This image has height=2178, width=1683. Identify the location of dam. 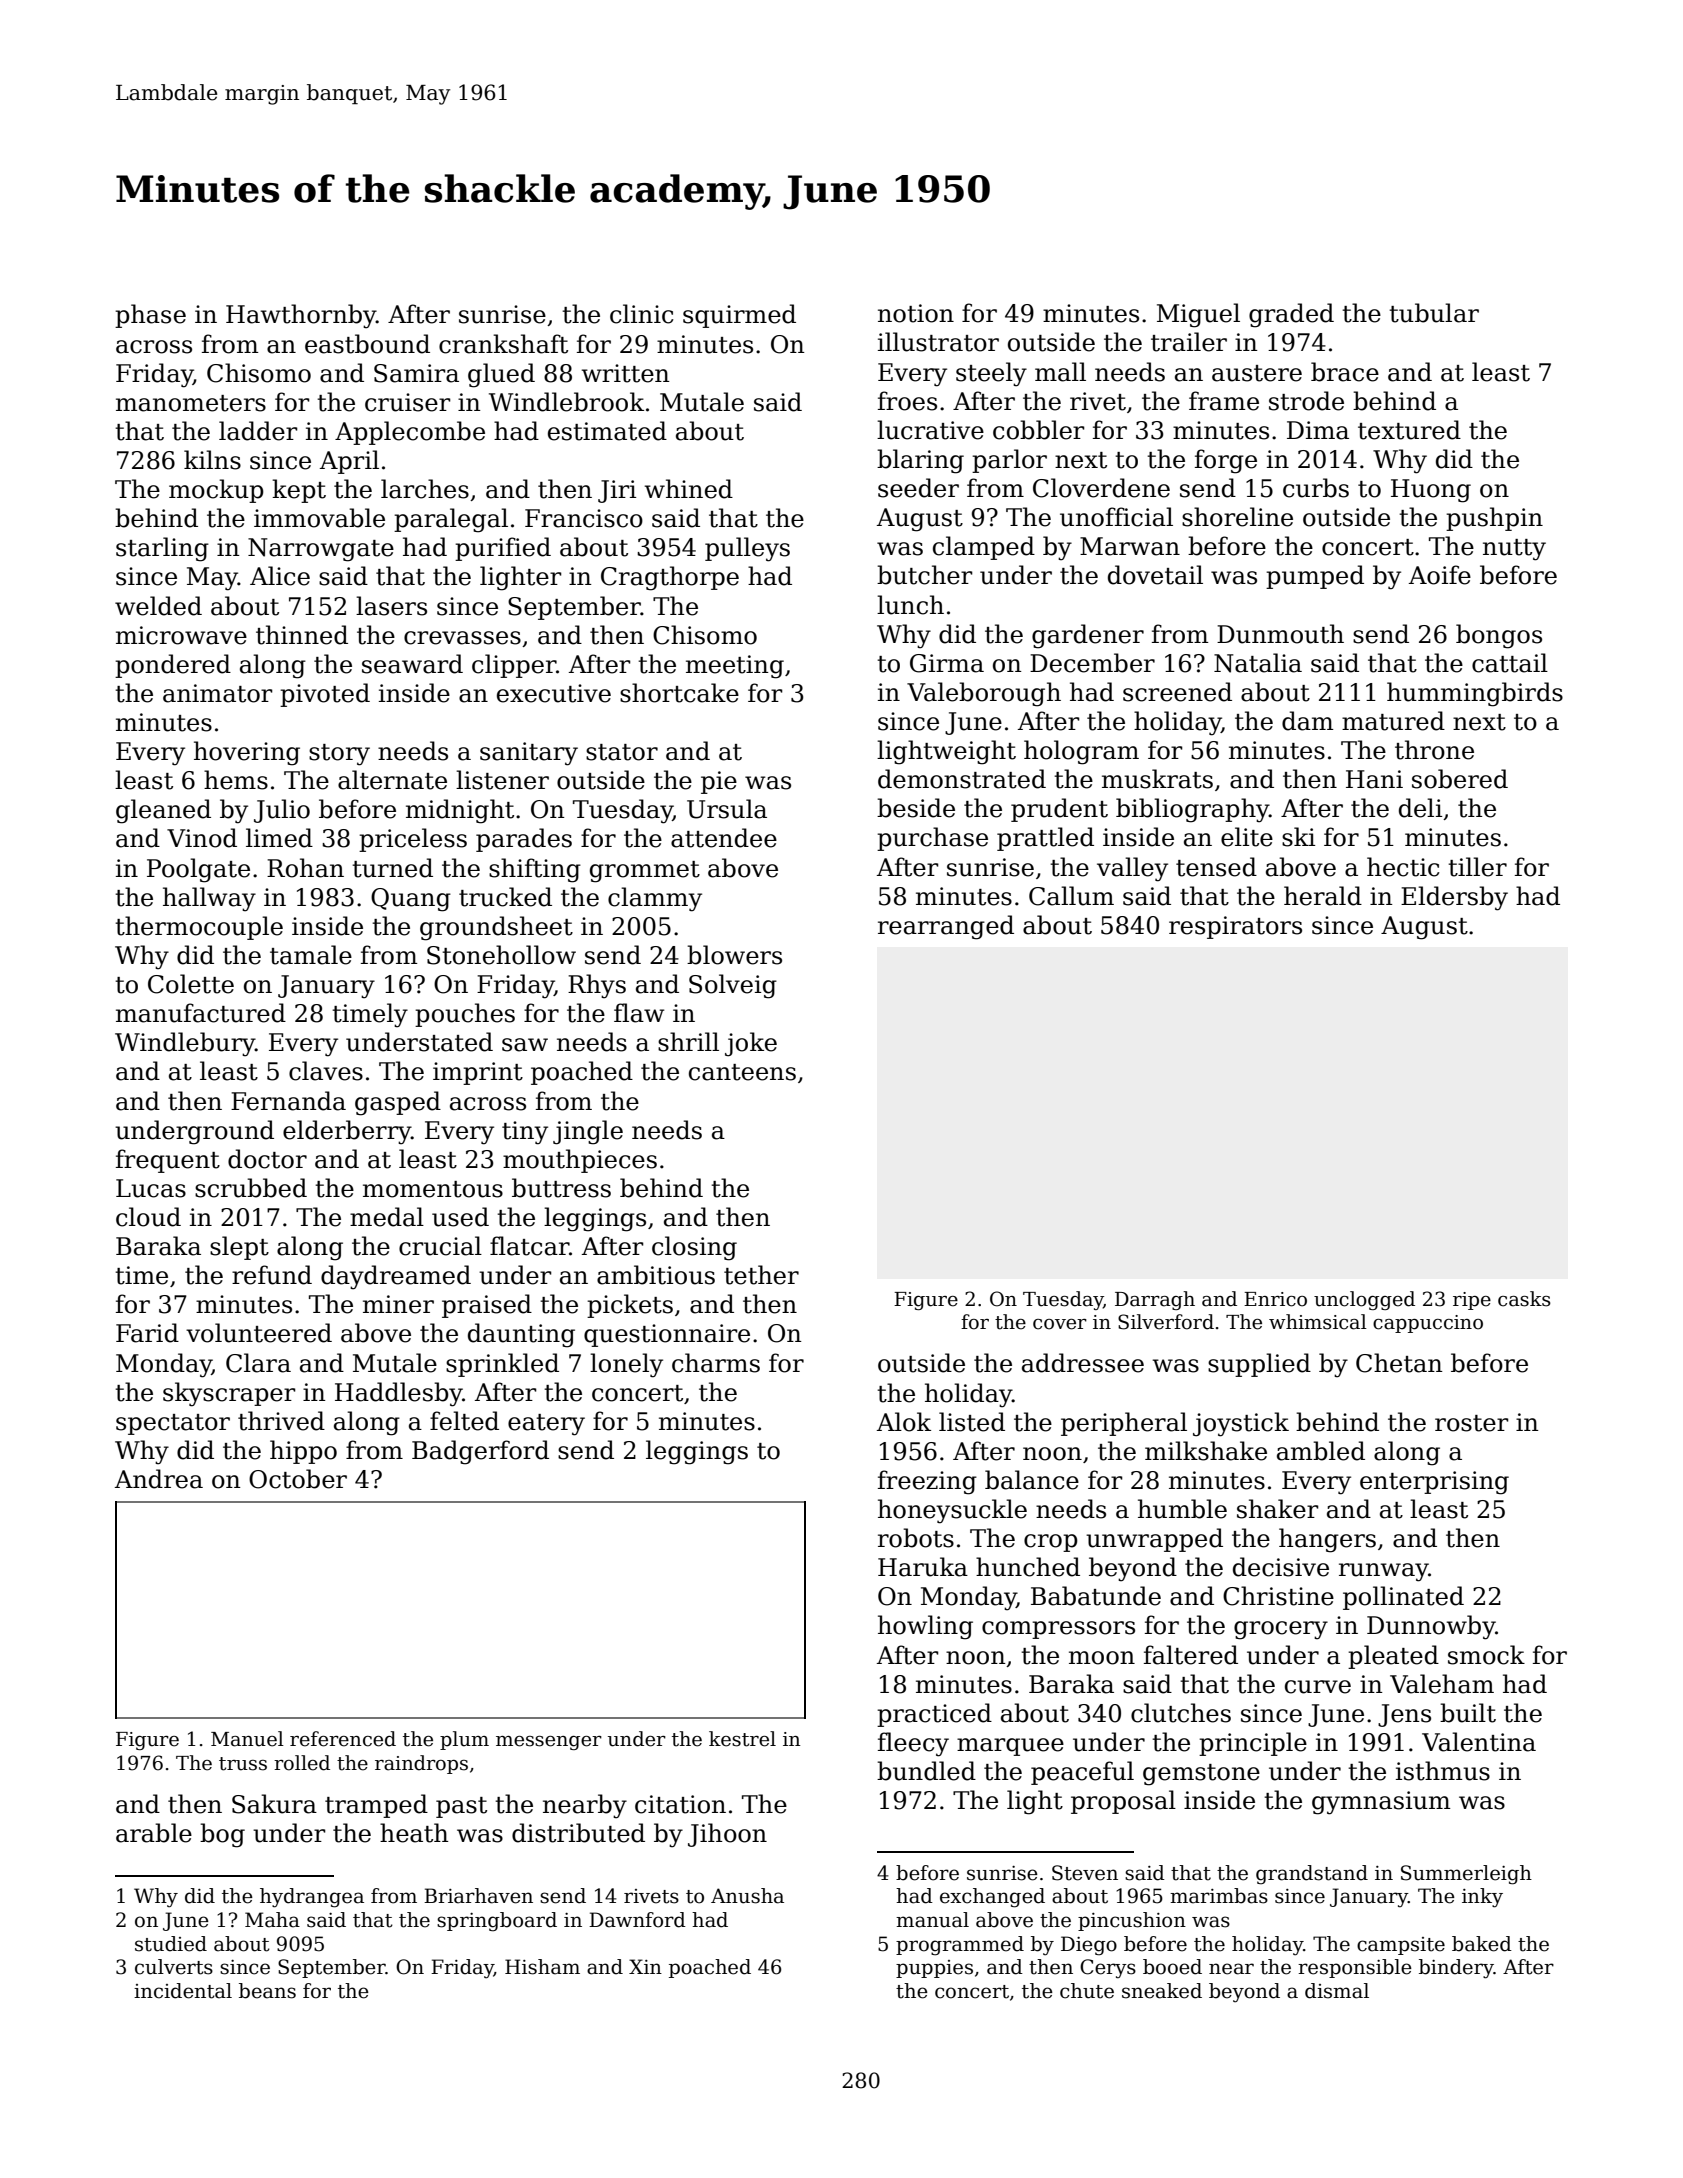
(1307, 721).
